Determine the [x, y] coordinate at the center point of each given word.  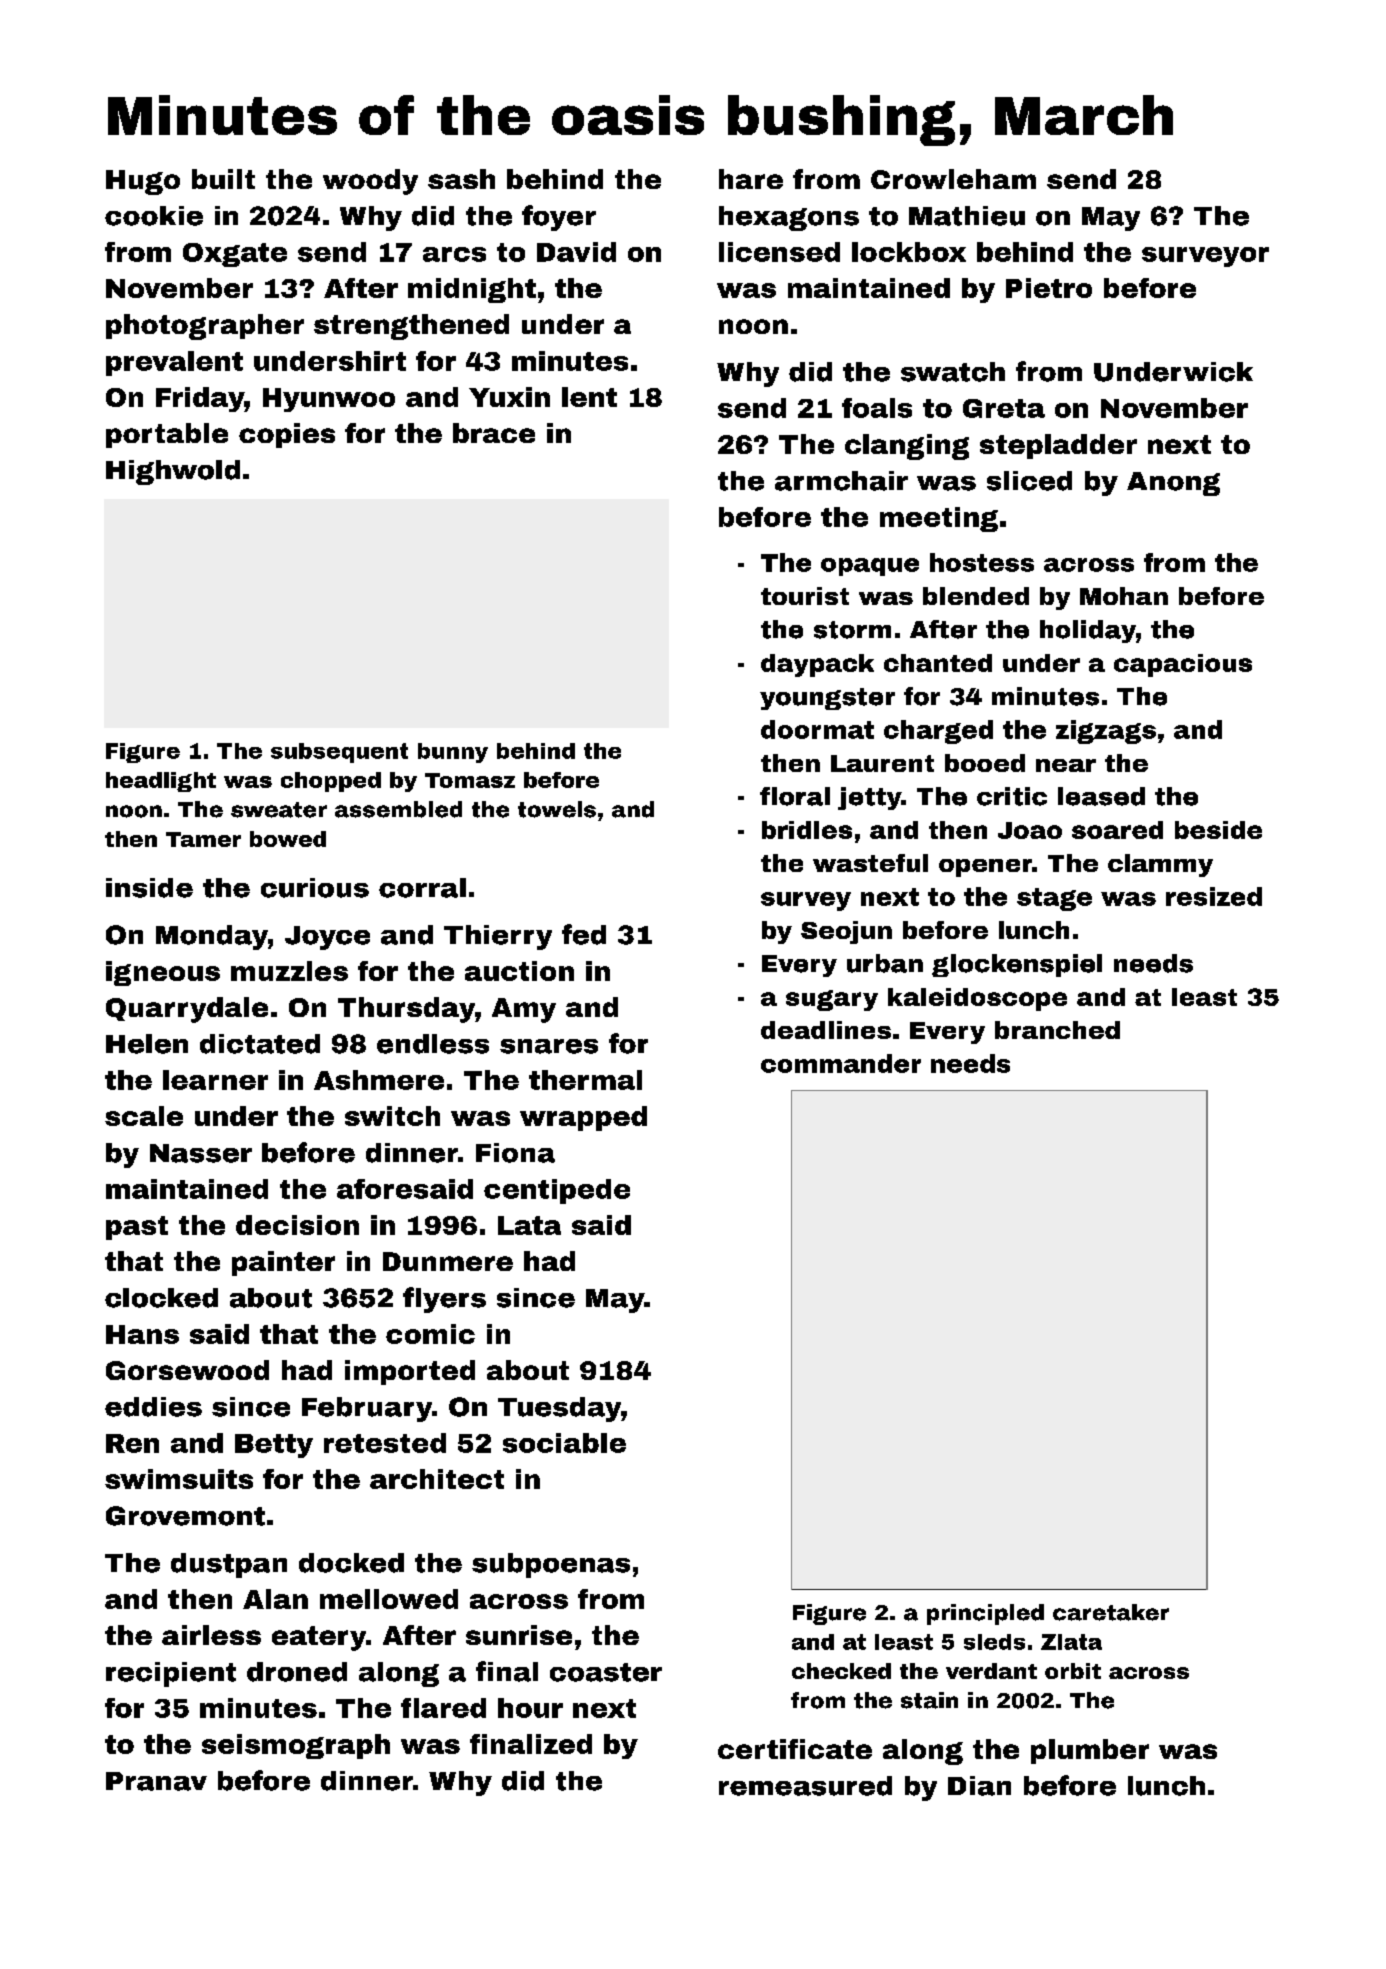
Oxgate [235, 255]
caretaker [1111, 1612]
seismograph [296, 1746]
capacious [1183, 665]
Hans [142, 1334]
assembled [398, 809]
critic [1012, 796]
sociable [564, 1443]
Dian [979, 1786]
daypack [817, 665]
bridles [807, 830]
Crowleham [953, 179]
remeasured [805, 1786]
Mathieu [967, 216]
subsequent [339, 753]
